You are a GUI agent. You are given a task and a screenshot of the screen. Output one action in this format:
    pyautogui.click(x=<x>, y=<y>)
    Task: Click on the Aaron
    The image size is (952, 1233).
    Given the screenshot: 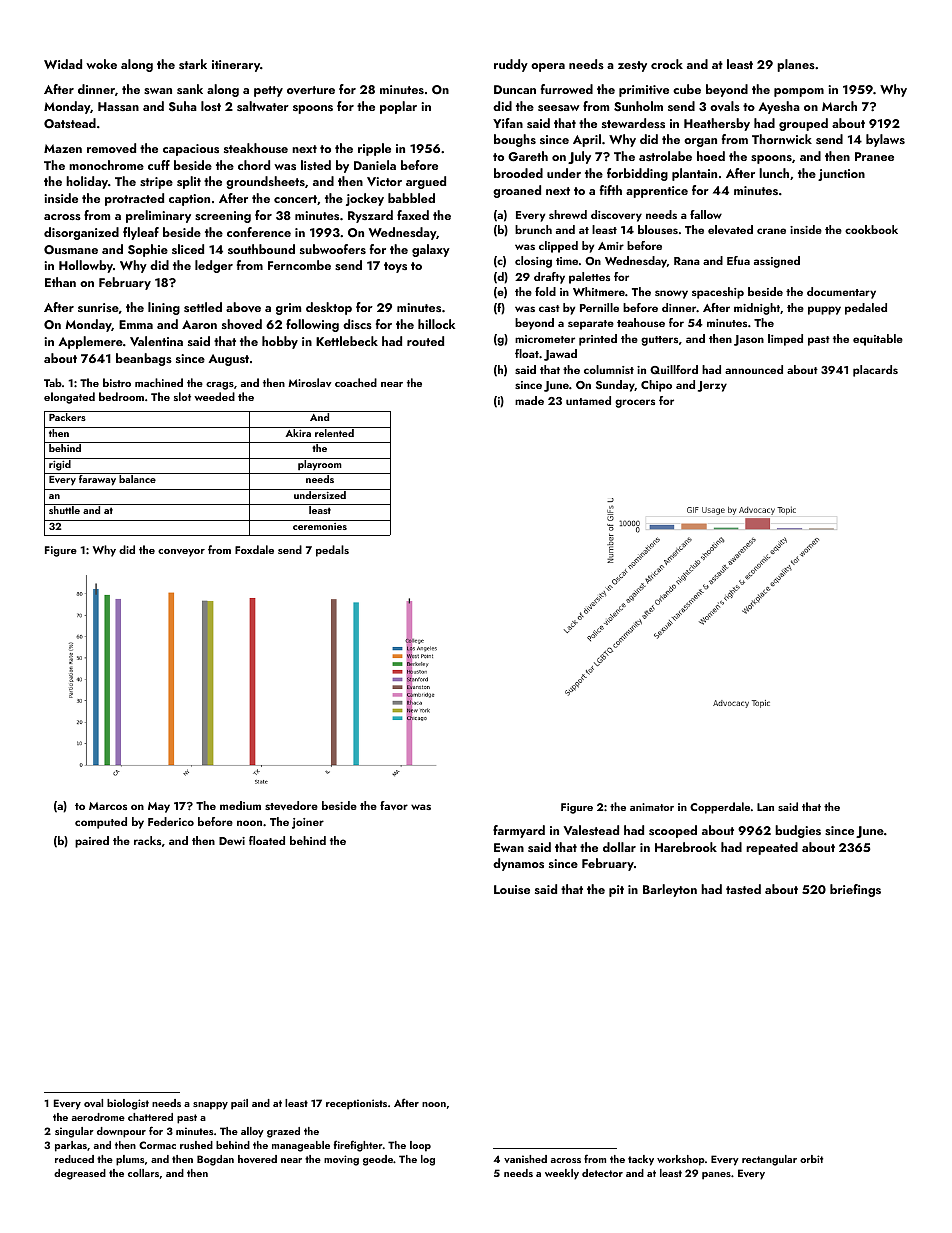 What is the action you would take?
    pyautogui.click(x=199, y=324)
